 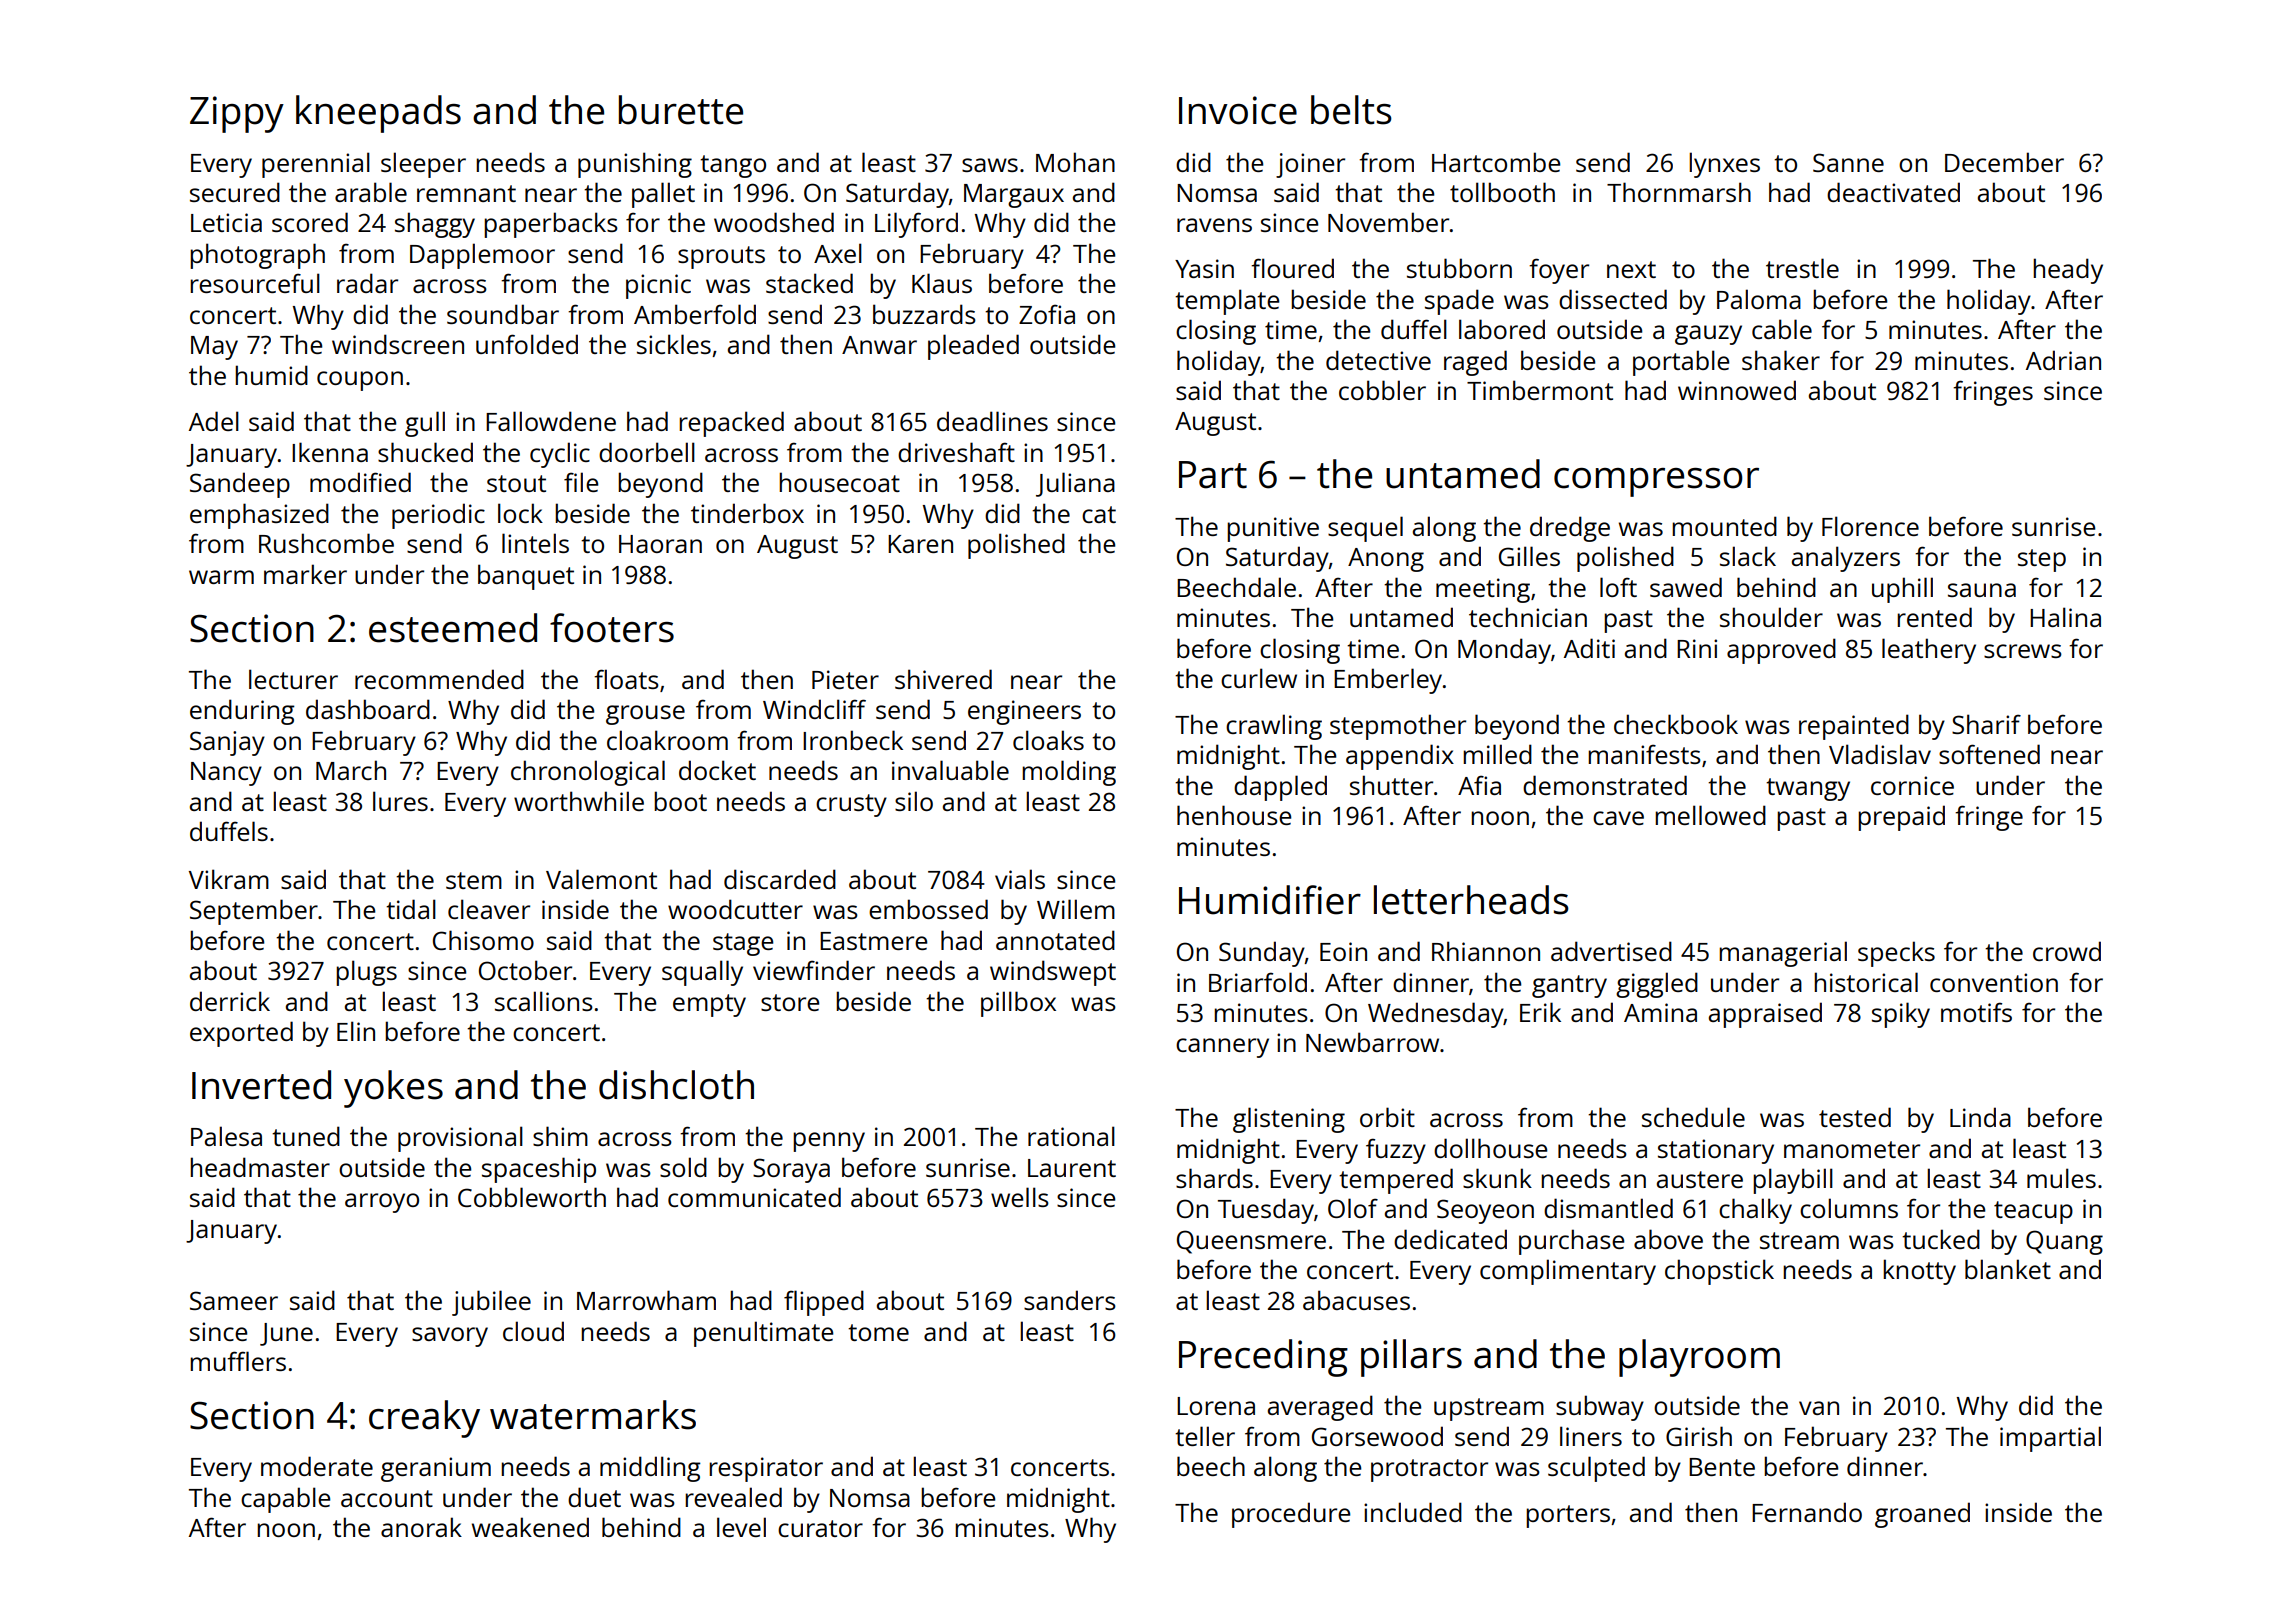 What do you see at coordinates (2068, 271) in the image?
I see `heady` at bounding box center [2068, 271].
